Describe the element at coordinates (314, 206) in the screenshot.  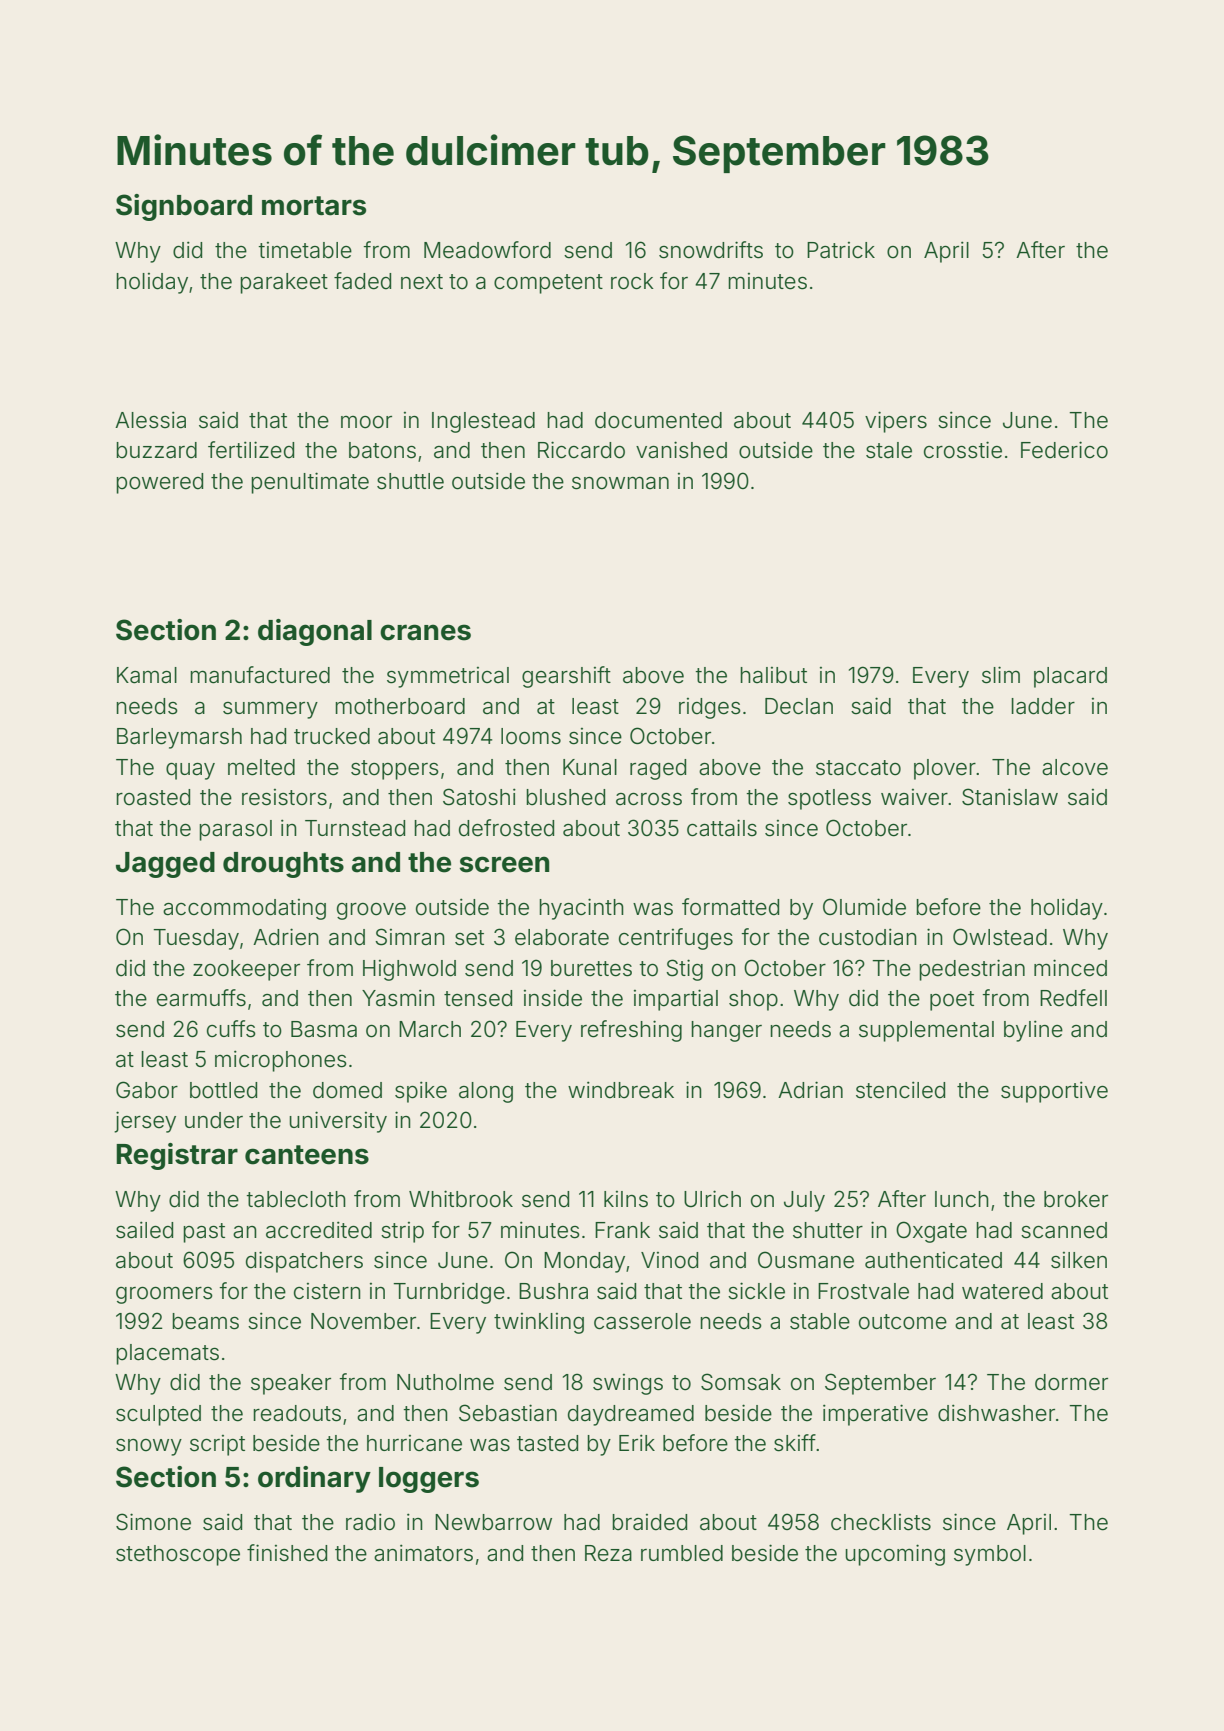
I see `mortars` at that location.
